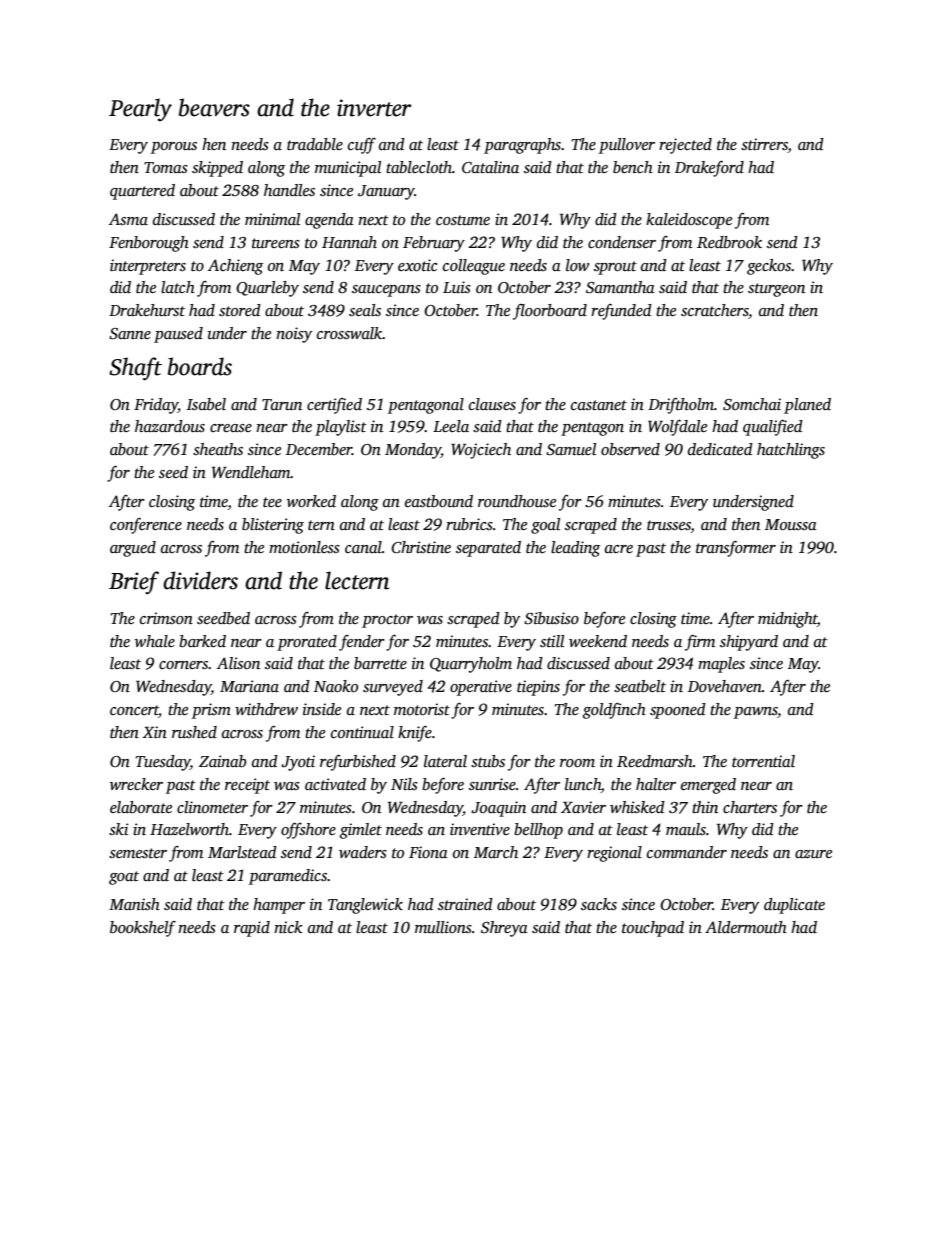  Describe the element at coordinates (202, 641) in the image. I see `barked` at that location.
